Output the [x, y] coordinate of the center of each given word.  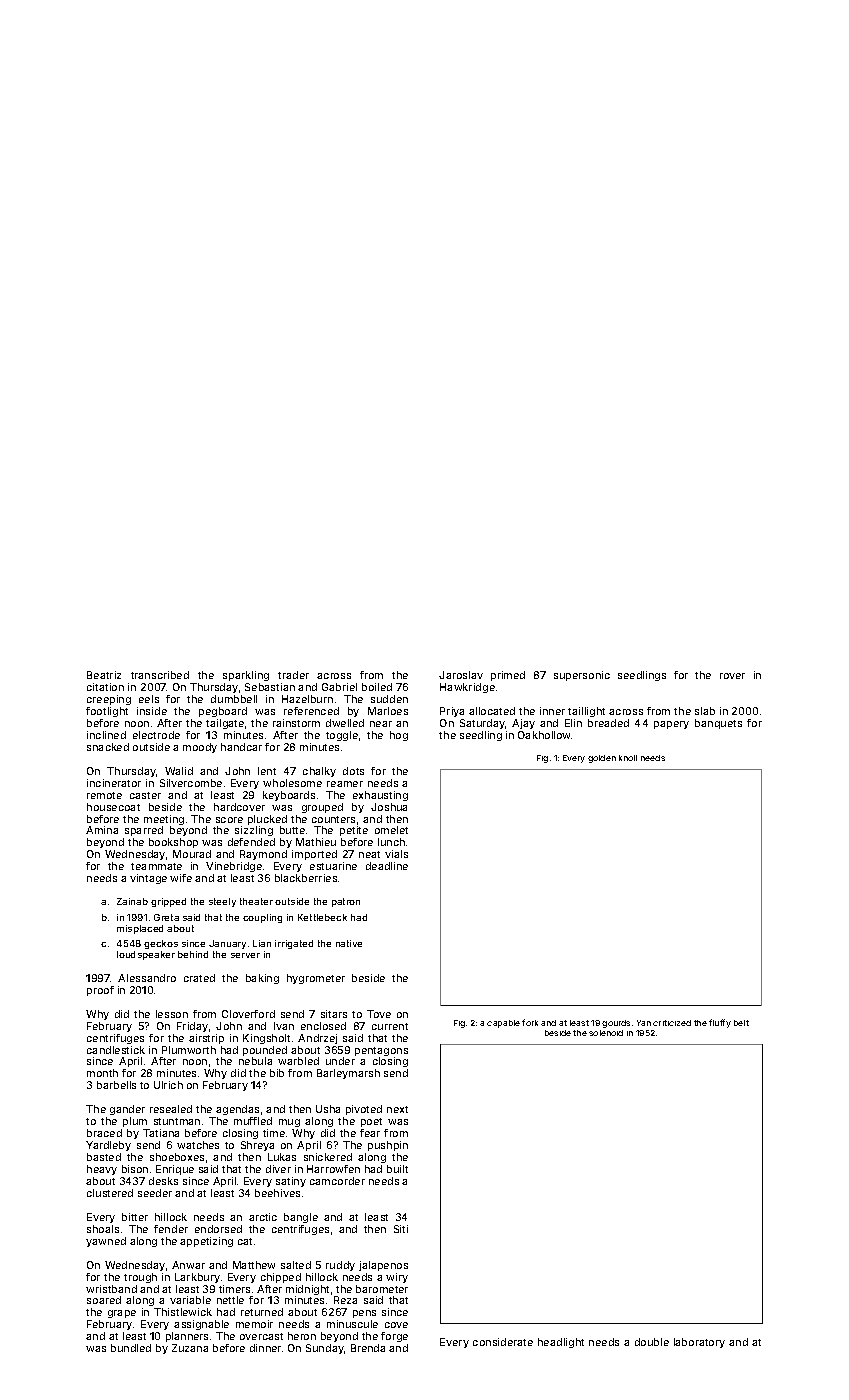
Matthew [254, 1265]
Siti [401, 1229]
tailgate [225, 724]
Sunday [325, 1349]
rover [732, 676]
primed [508, 676]
